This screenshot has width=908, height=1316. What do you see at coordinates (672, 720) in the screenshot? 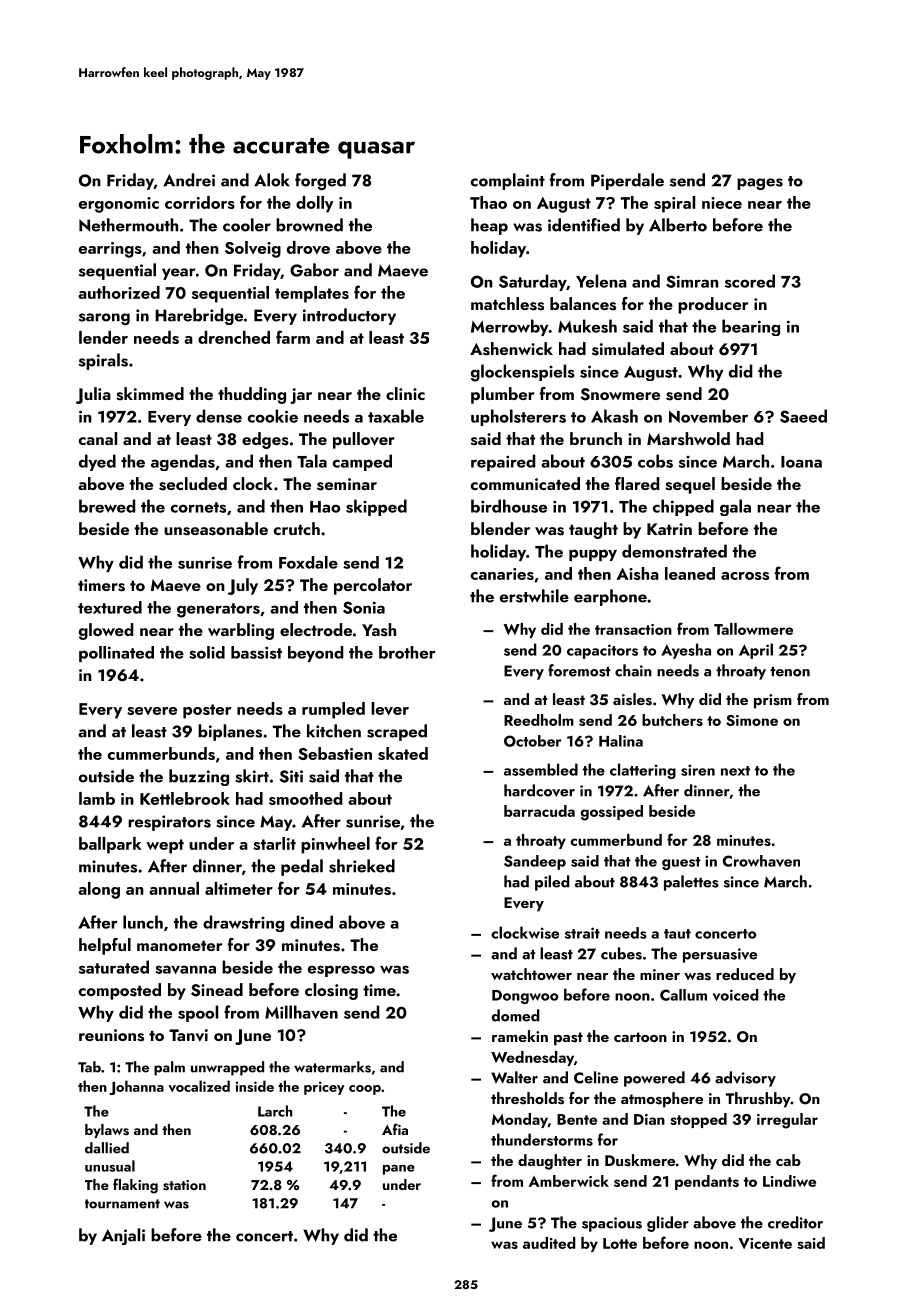
I see `butchers` at bounding box center [672, 720].
